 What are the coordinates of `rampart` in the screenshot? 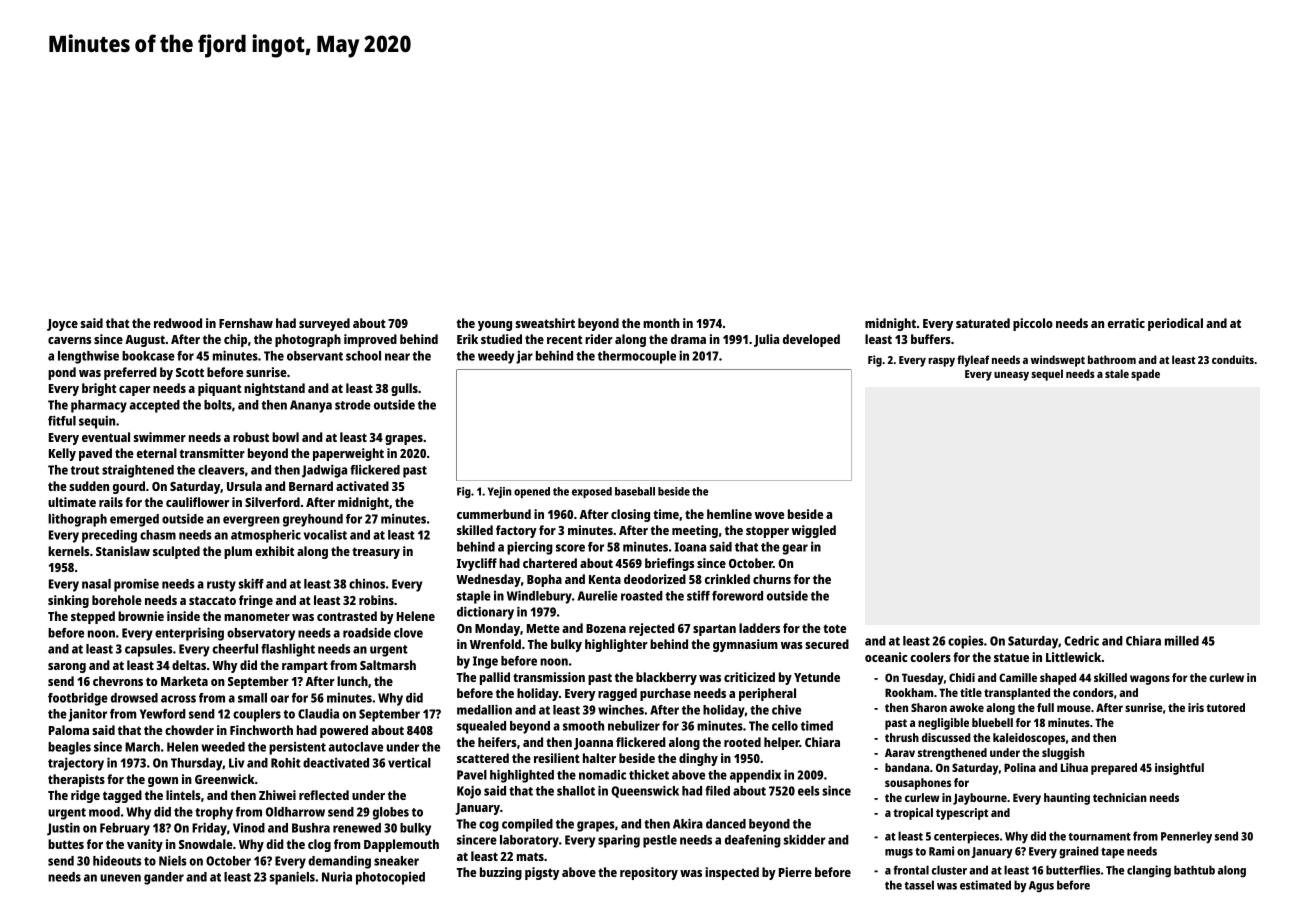 It's located at (305, 667).
